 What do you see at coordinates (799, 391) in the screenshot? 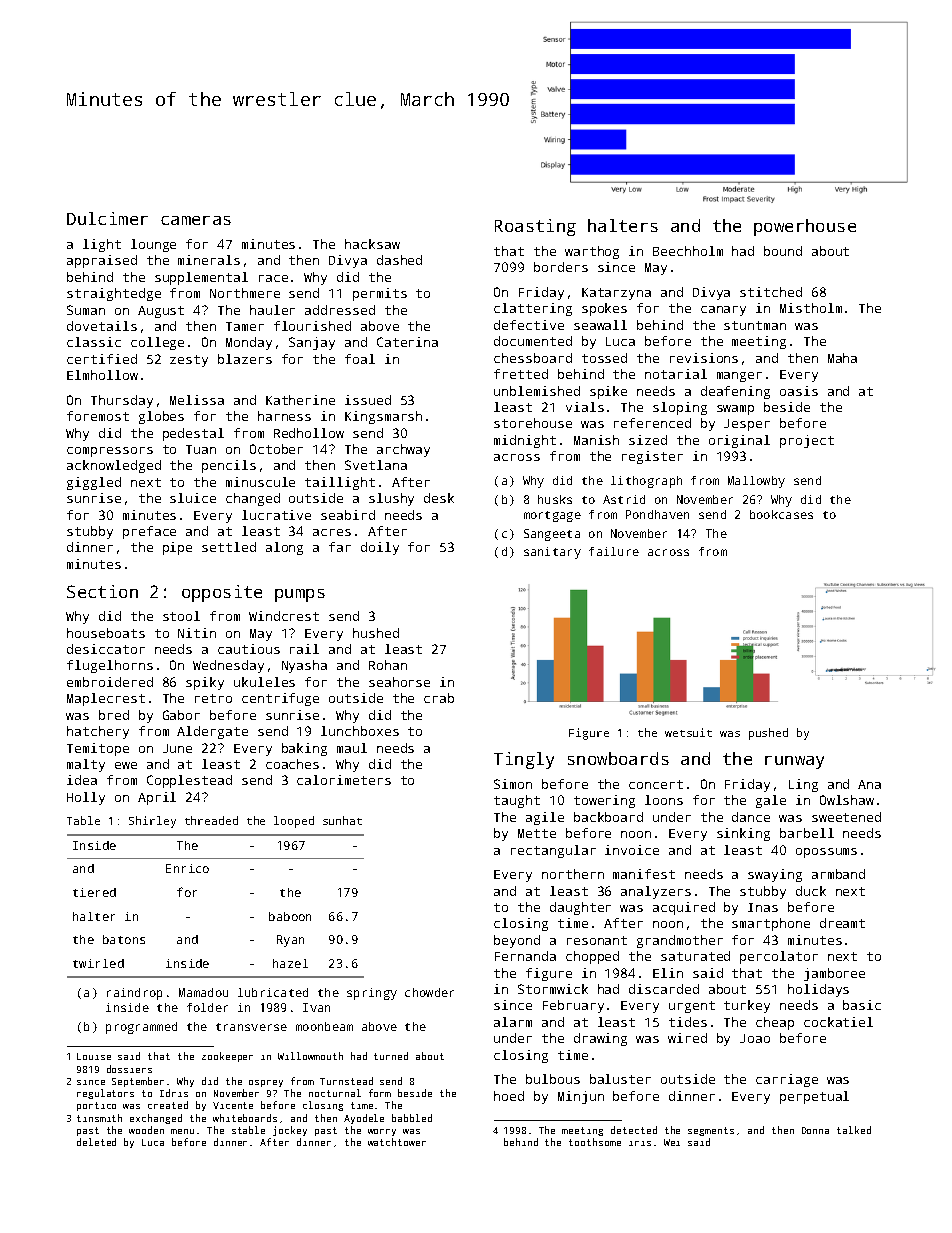
I see `oasis` at bounding box center [799, 391].
